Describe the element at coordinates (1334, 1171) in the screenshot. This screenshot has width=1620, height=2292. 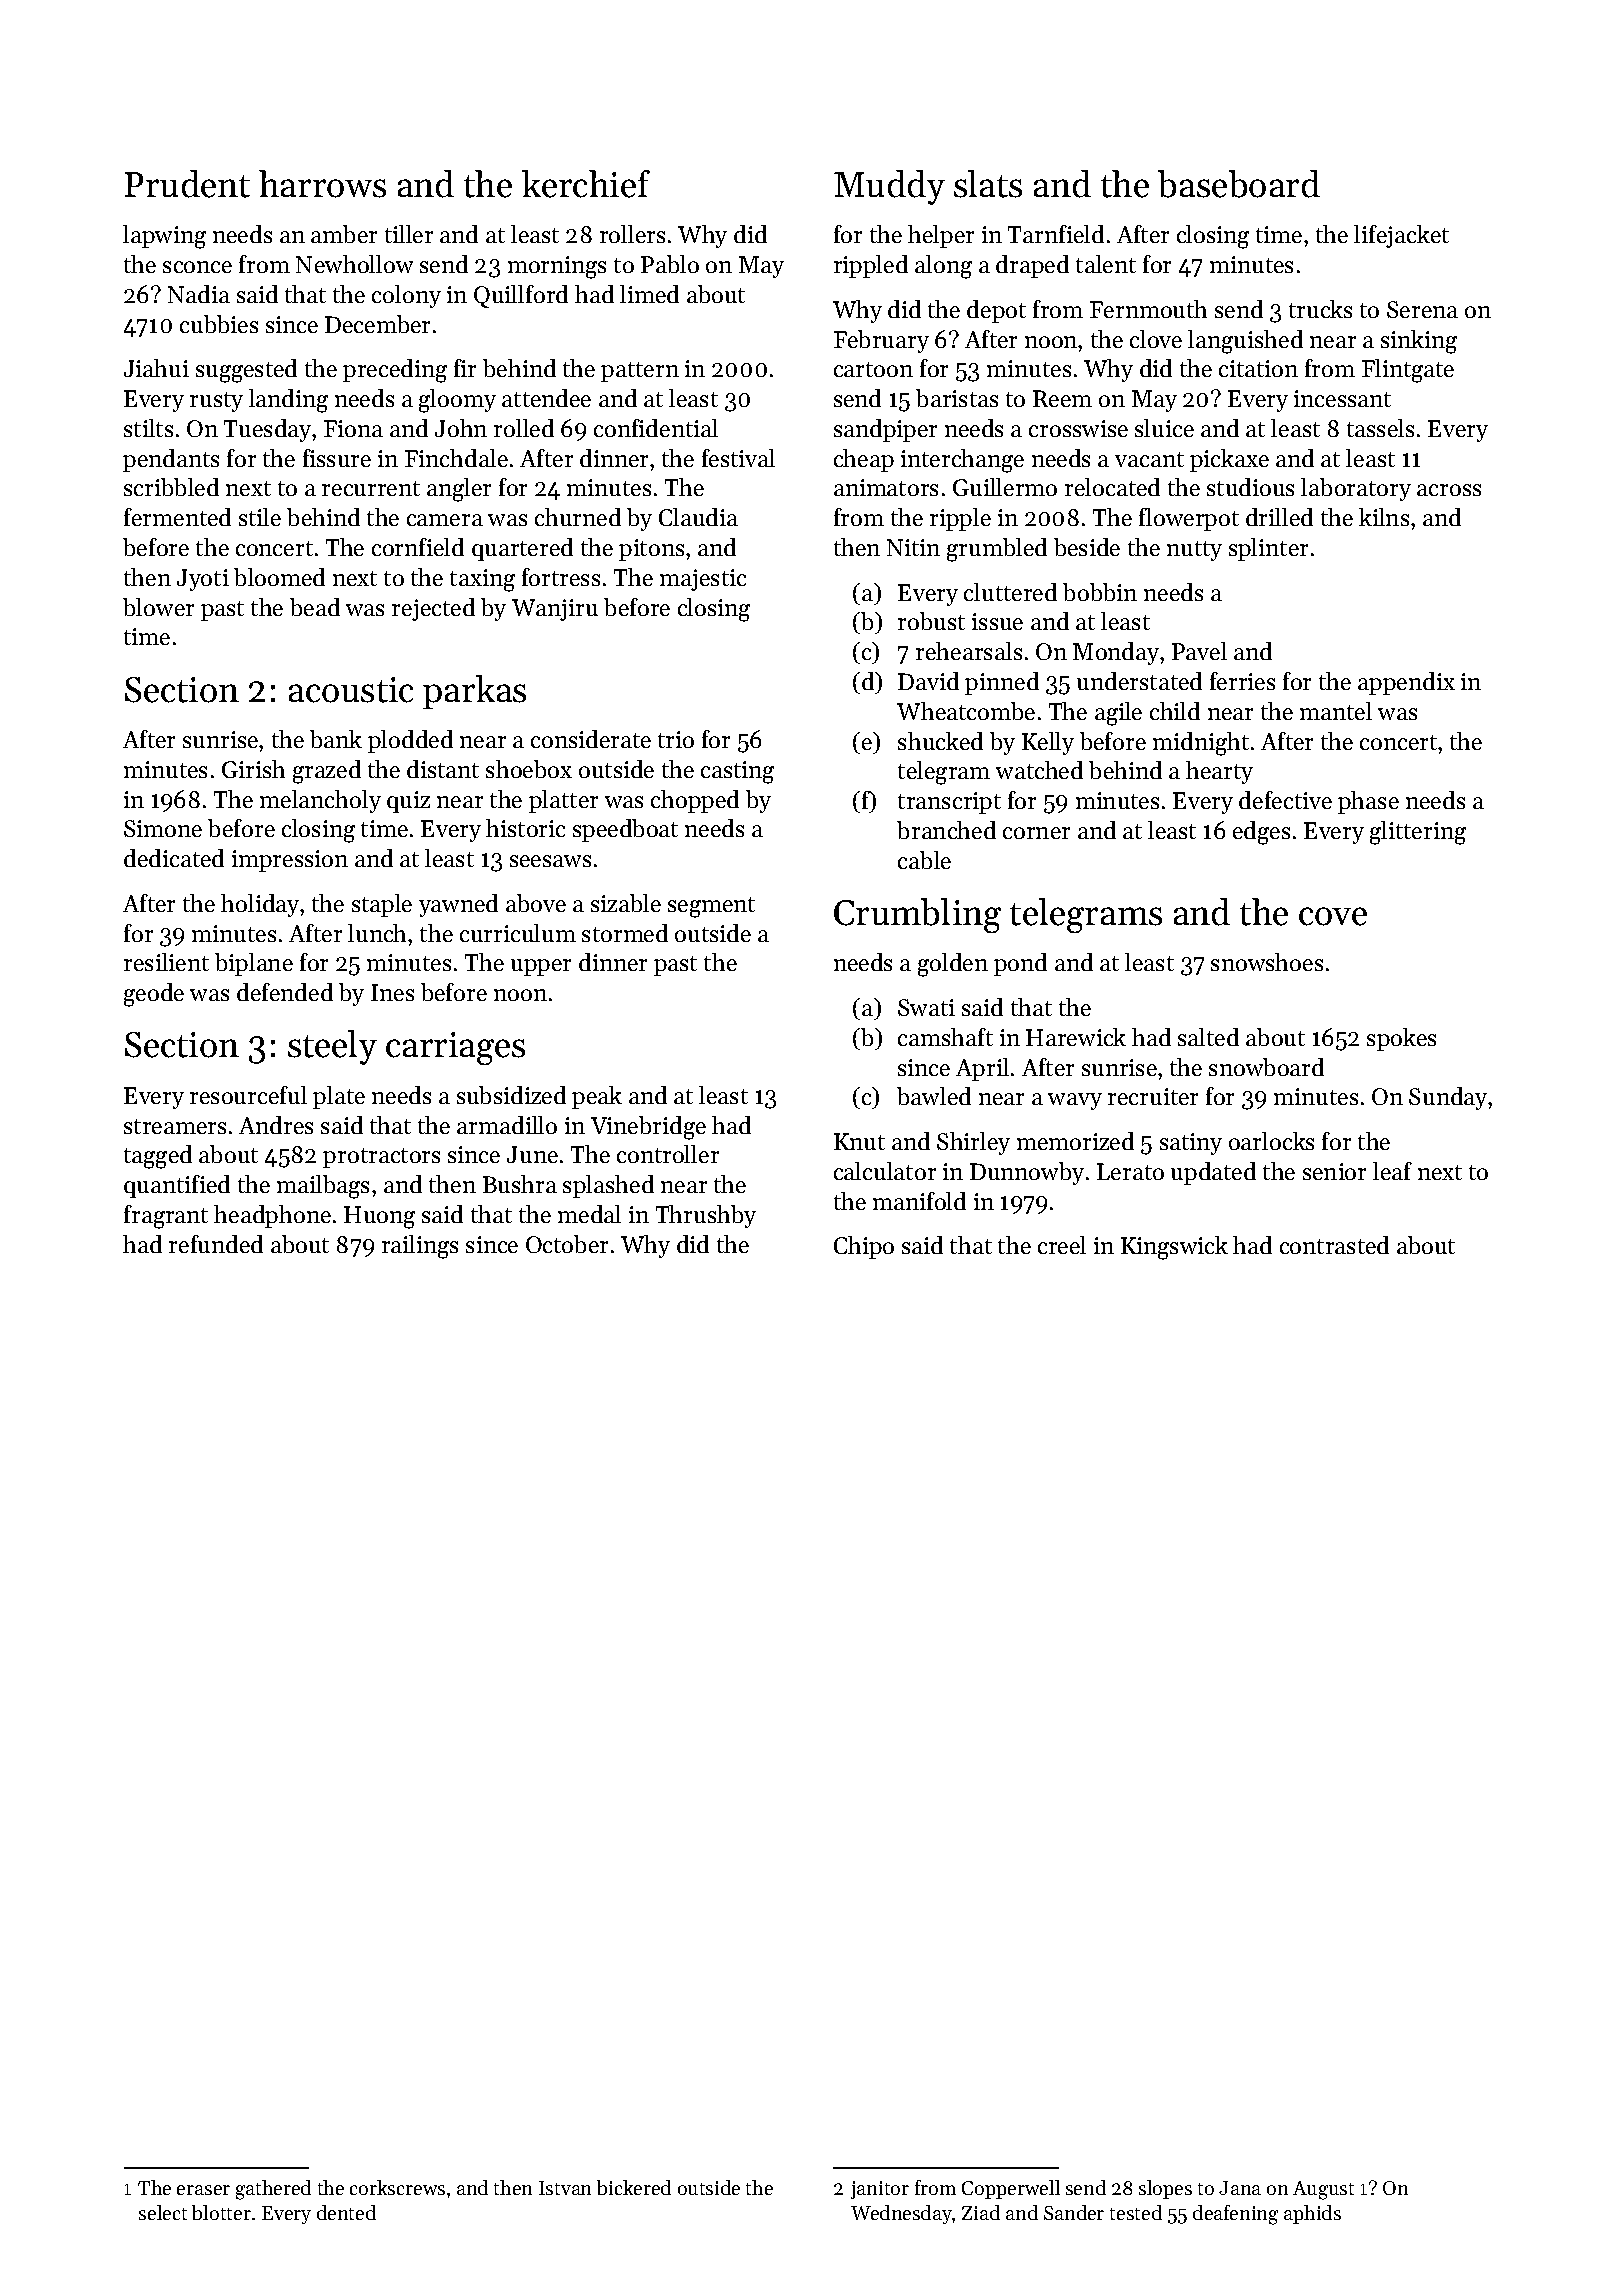
I see `senior` at that location.
